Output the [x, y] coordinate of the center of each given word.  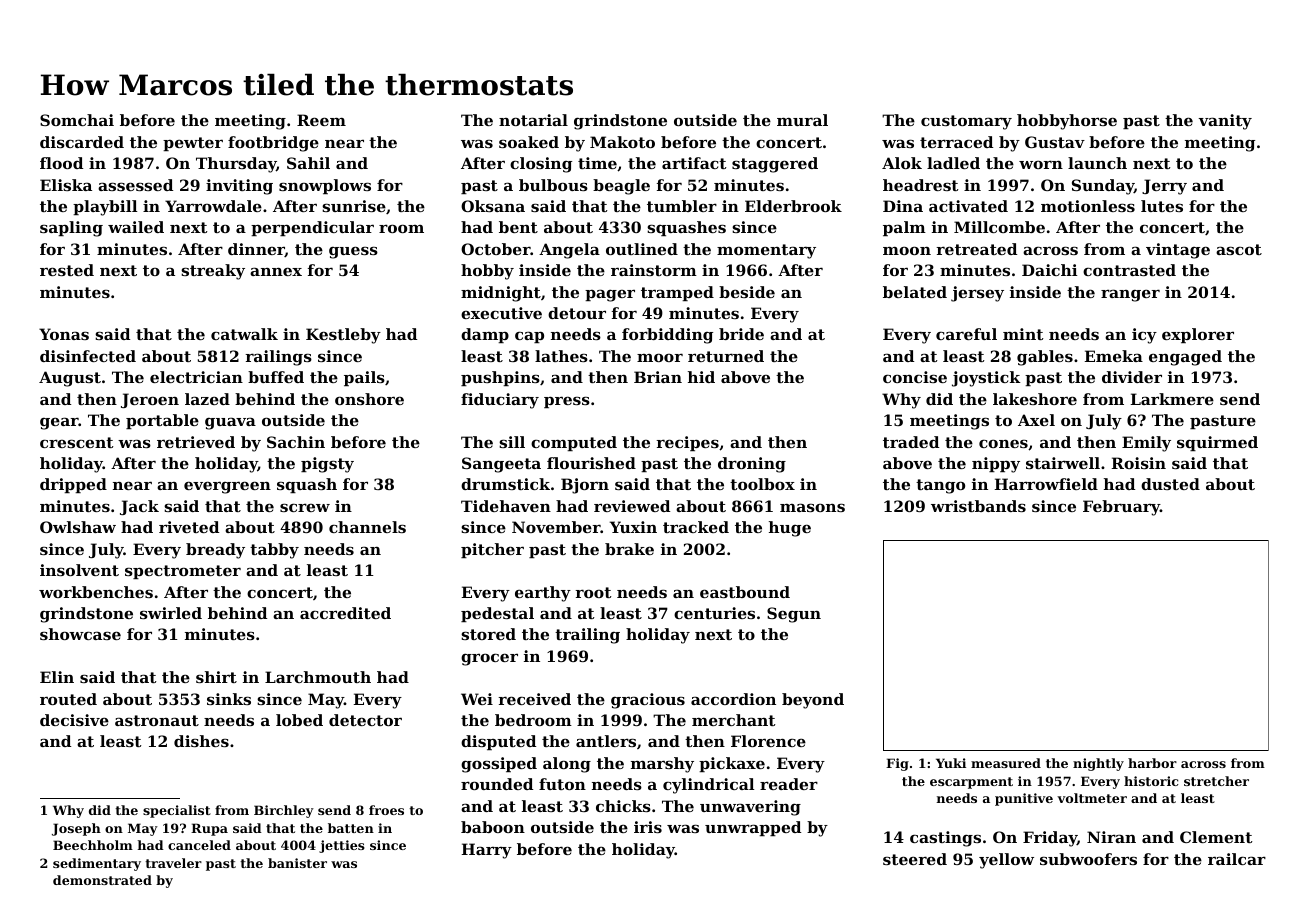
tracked [696, 527]
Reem [321, 120]
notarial [533, 120]
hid [701, 377]
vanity [1225, 122]
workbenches [96, 592]
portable [162, 421]
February [1121, 508]
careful [966, 334]
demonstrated [102, 880]
